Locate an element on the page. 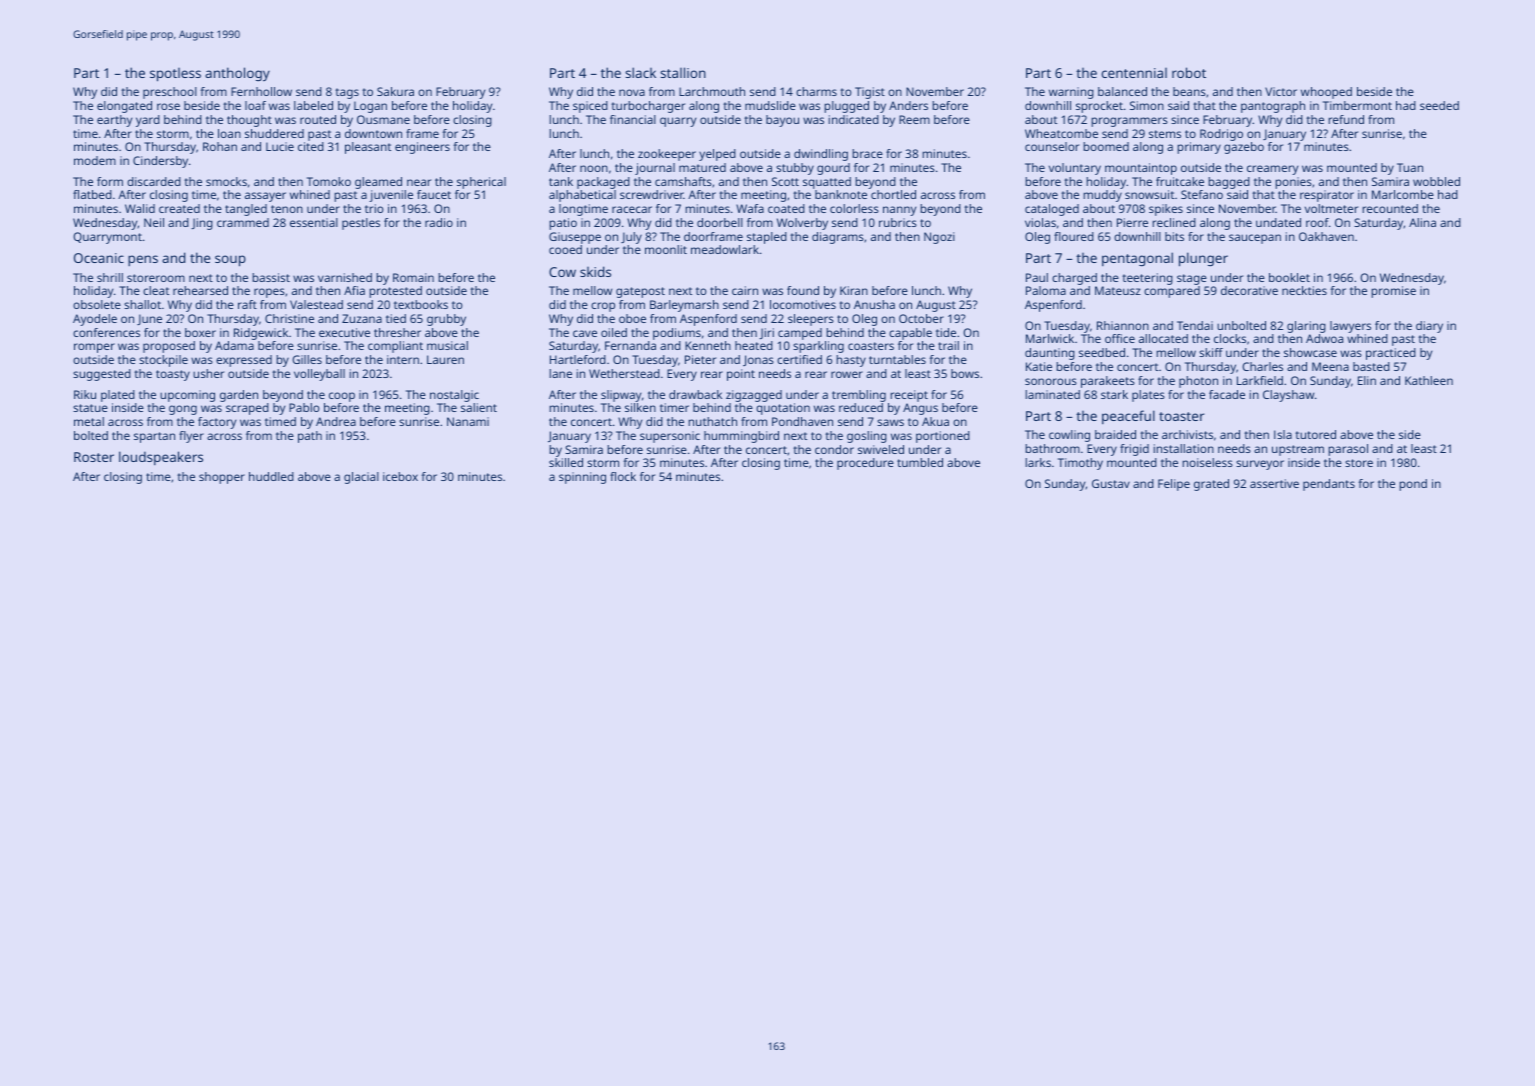  Clayshaw is located at coordinates (1288, 396).
